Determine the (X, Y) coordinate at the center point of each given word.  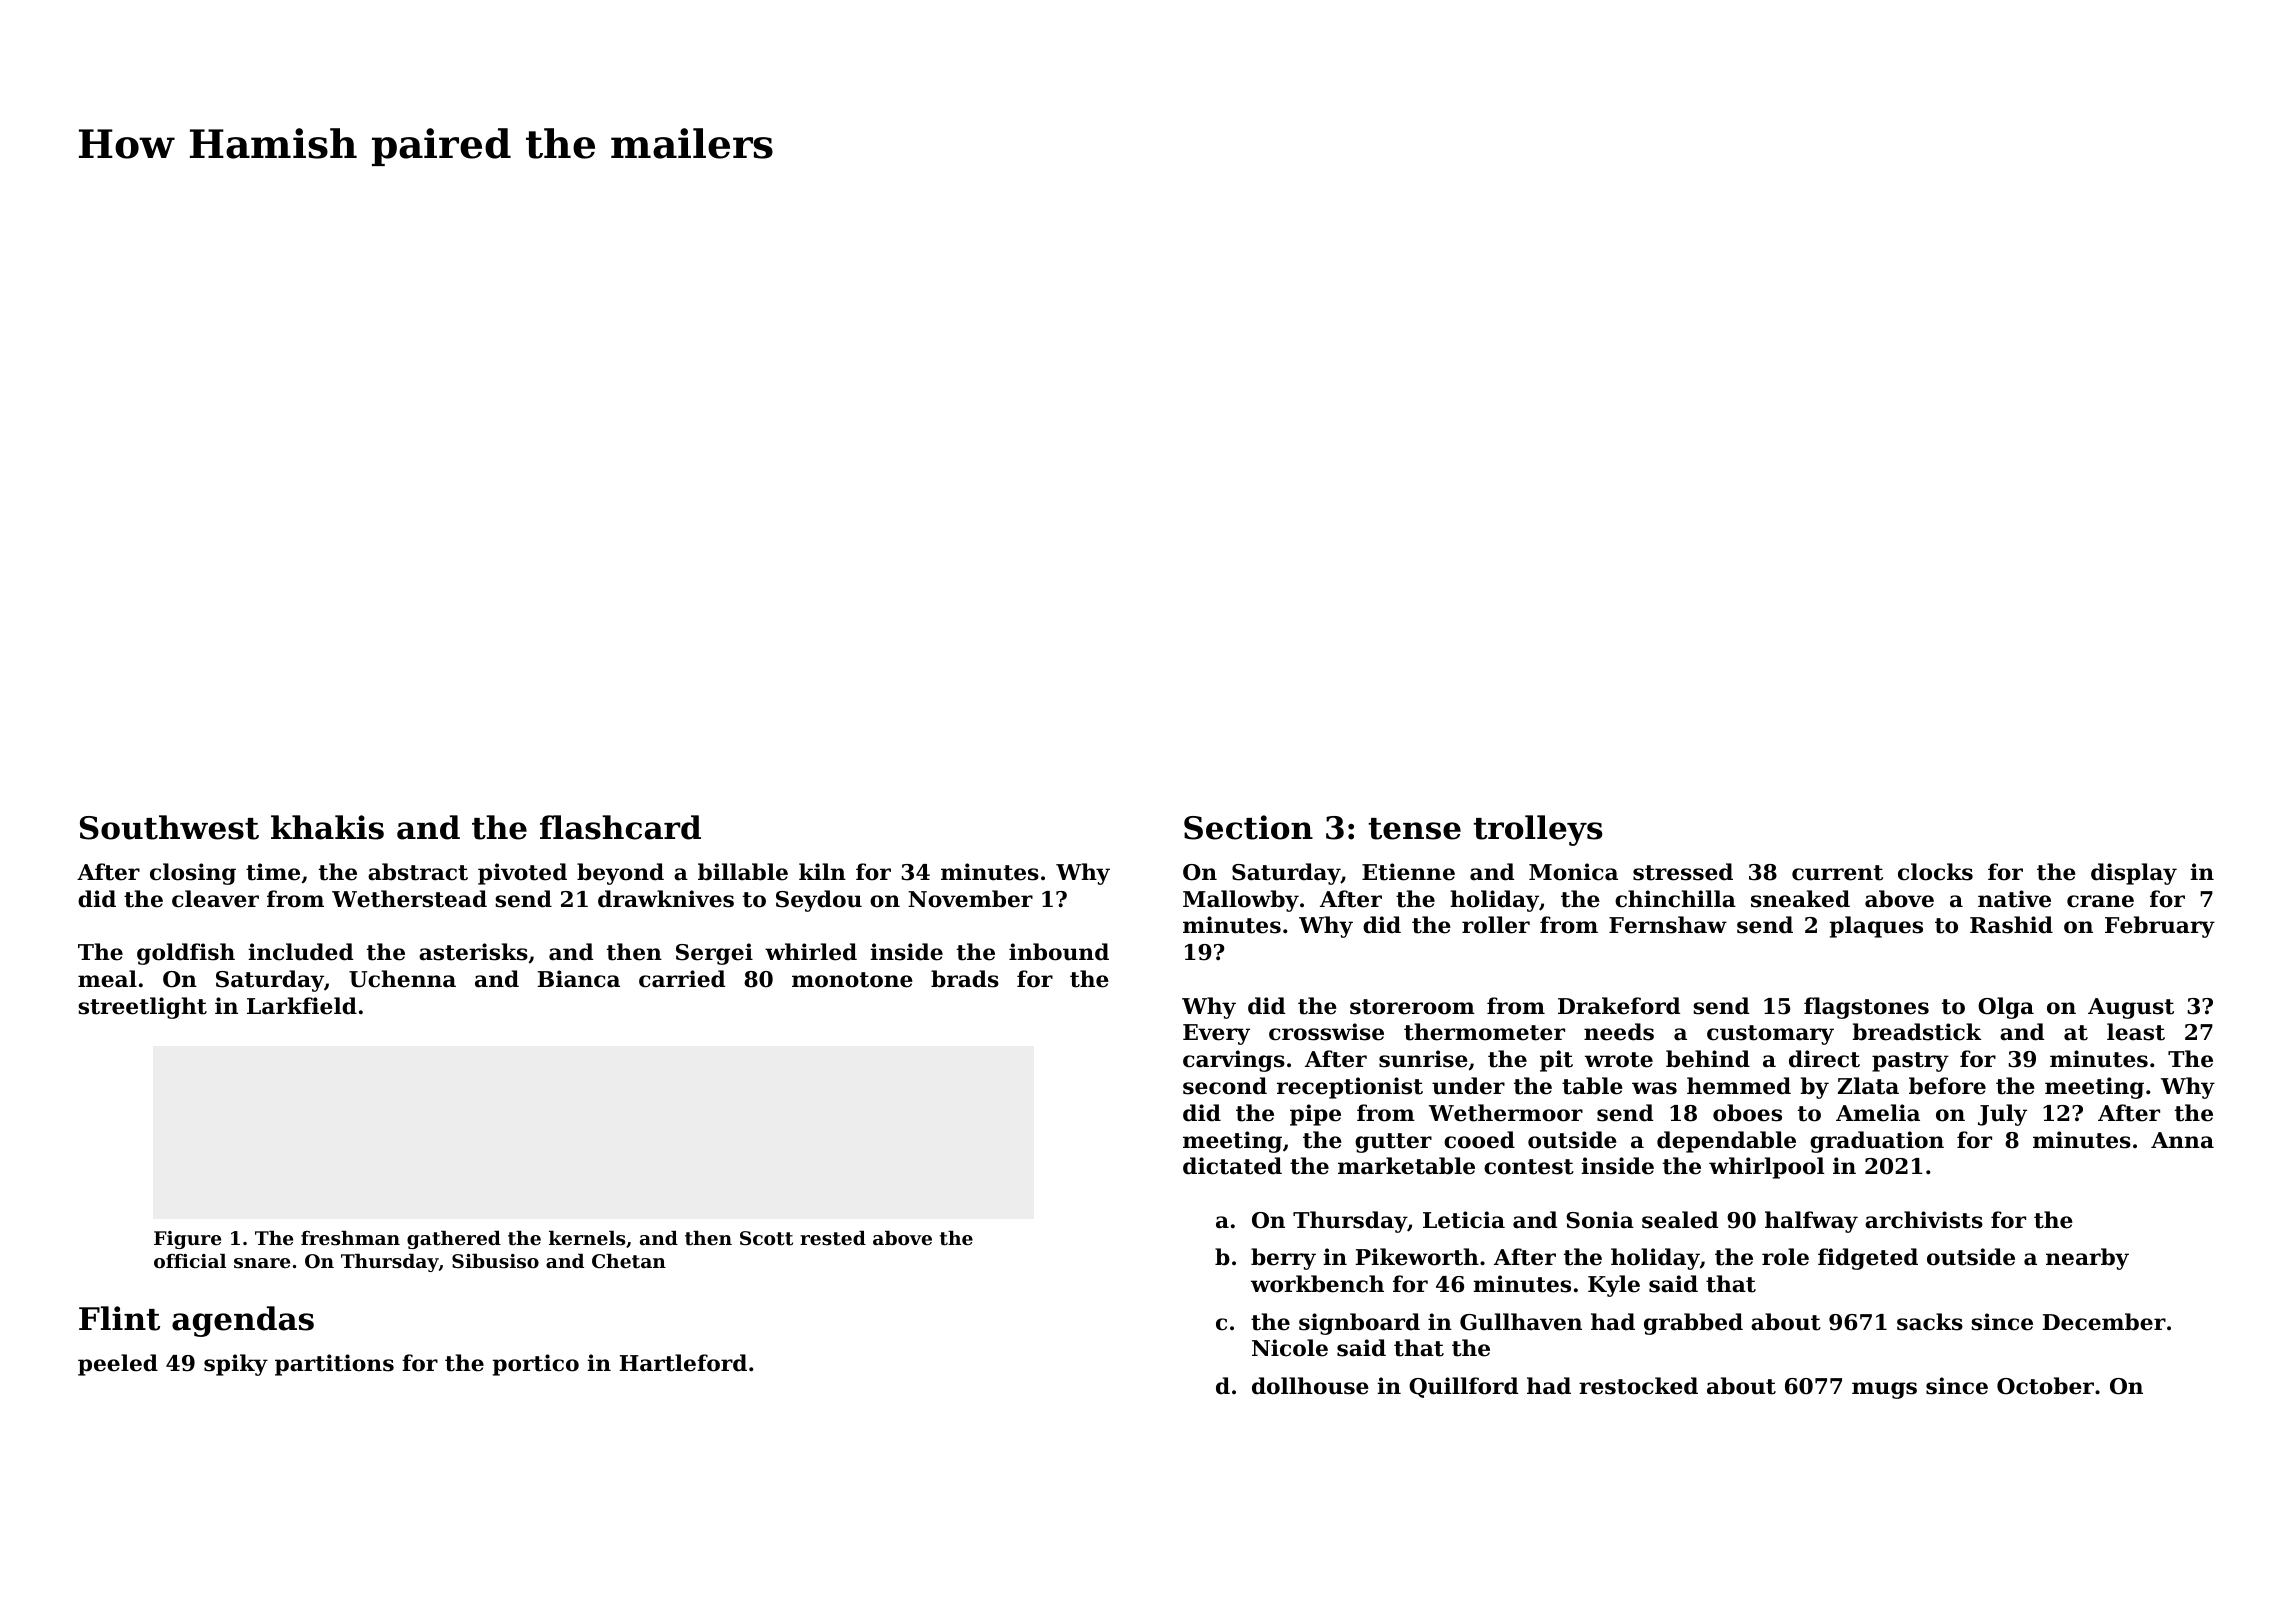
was (1654, 1088)
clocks (1935, 872)
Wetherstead (409, 899)
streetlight (142, 1008)
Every (1216, 1034)
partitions (334, 1365)
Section (1248, 827)
